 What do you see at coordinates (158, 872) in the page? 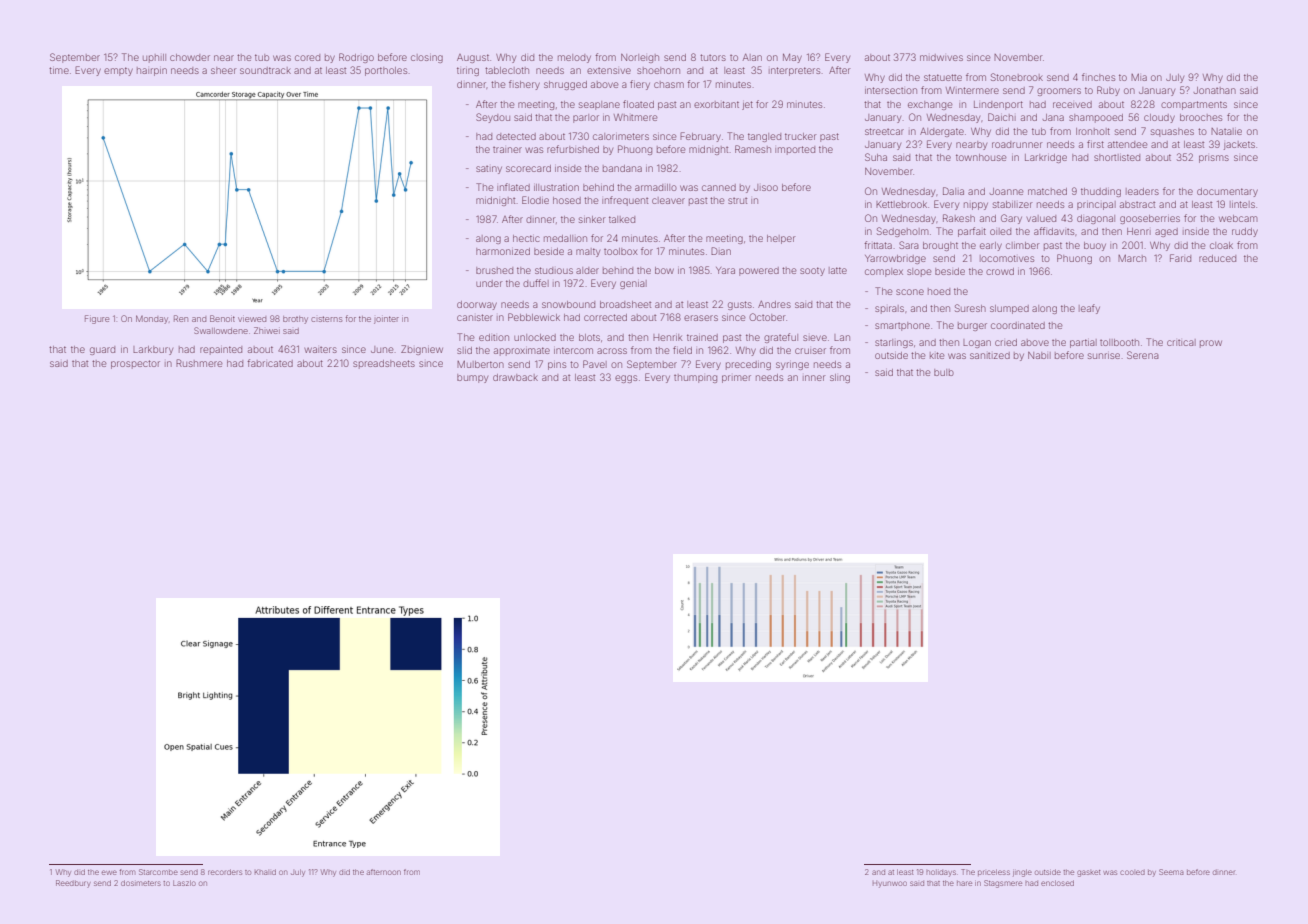
I see `Starcombe` at bounding box center [158, 872].
